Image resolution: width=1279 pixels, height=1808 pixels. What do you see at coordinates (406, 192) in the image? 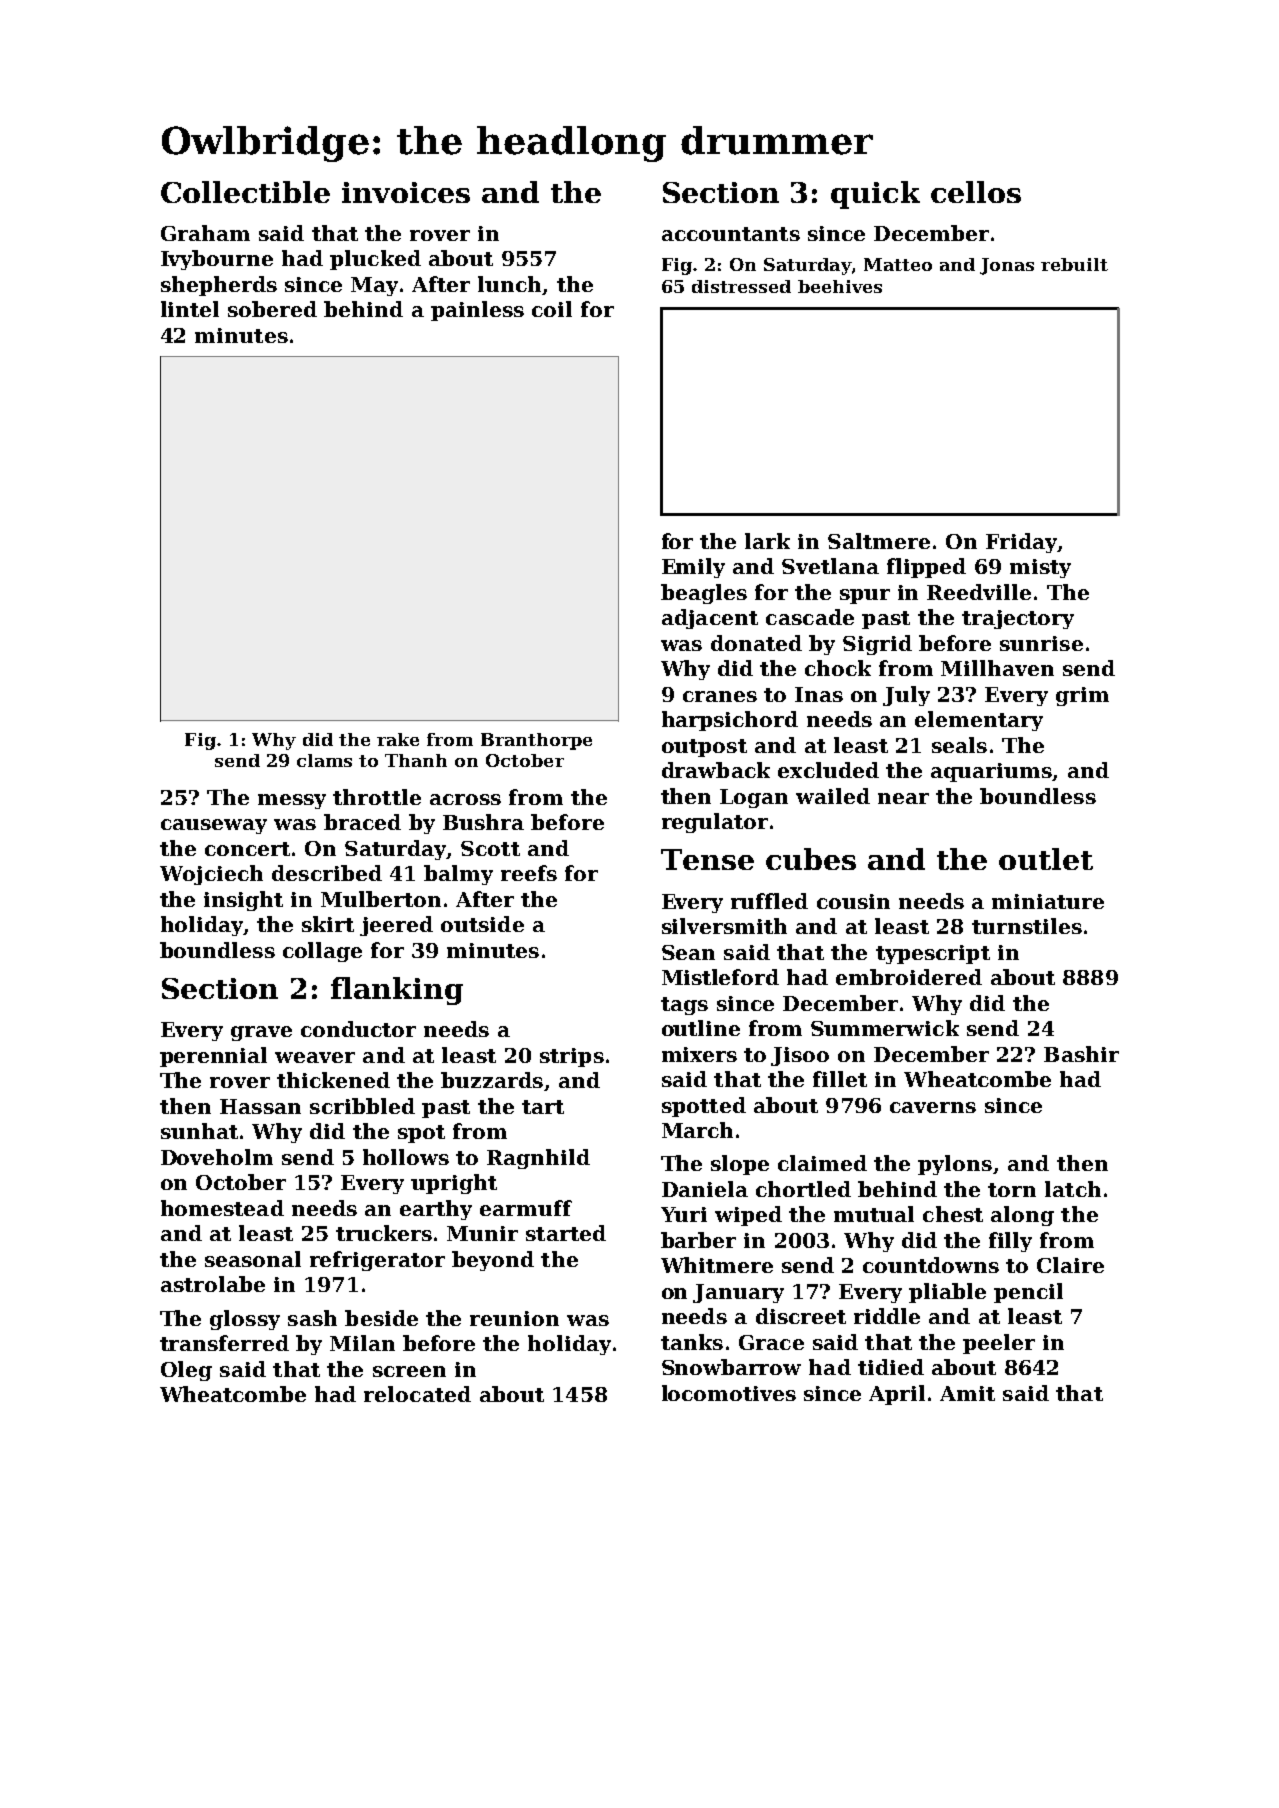
I see `invoices` at bounding box center [406, 192].
